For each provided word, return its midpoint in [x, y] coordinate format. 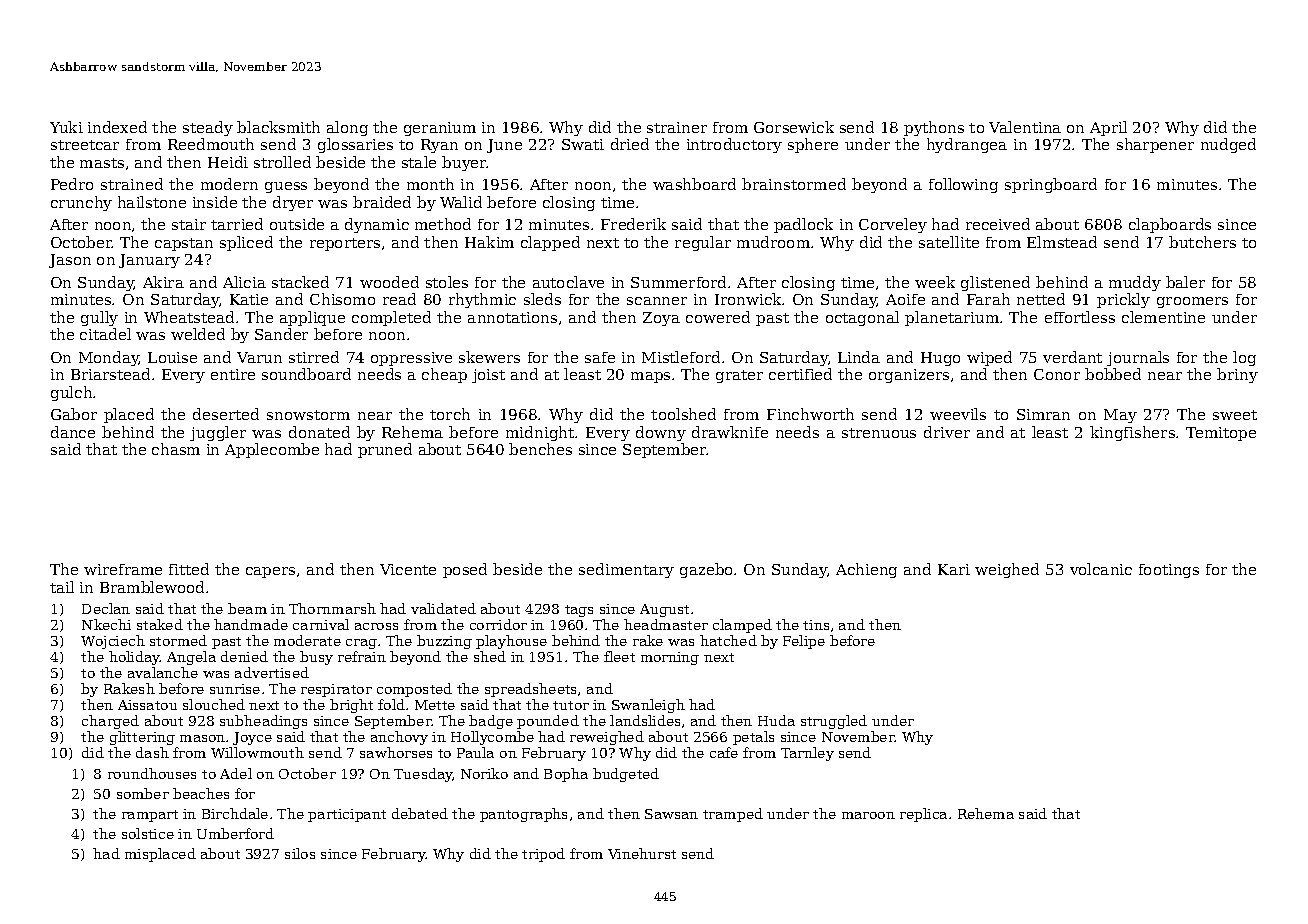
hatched [728, 640]
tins [816, 625]
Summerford [678, 282]
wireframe [123, 569]
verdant [1072, 357]
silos [300, 853]
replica [923, 815]
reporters [345, 244]
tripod [543, 855]
